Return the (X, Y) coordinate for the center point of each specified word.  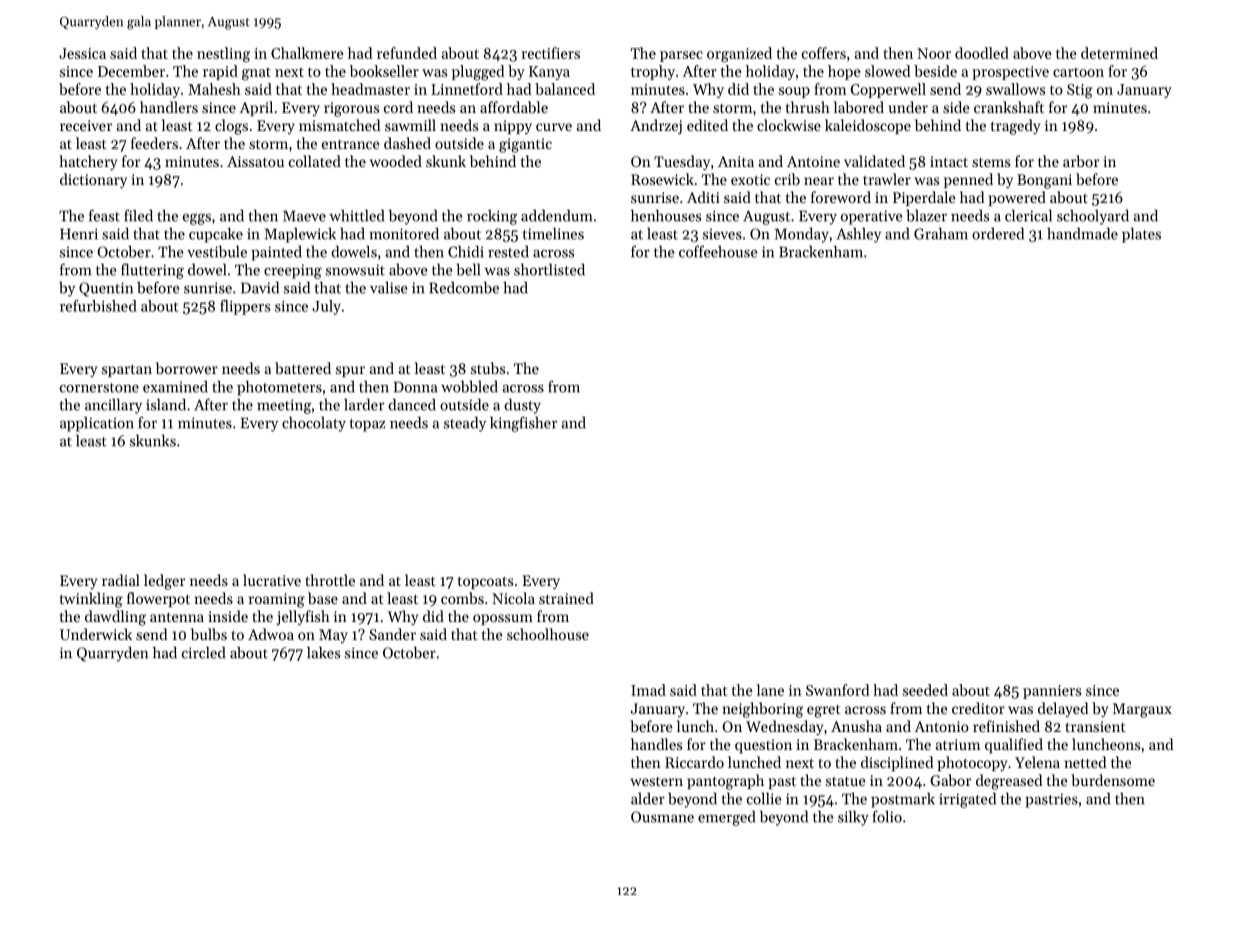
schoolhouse (548, 634)
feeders (154, 143)
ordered (998, 233)
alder (648, 798)
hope (844, 72)
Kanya (549, 73)
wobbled (469, 386)
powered (1017, 198)
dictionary (93, 181)
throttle (330, 580)
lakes (323, 652)
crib (787, 179)
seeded (925, 690)
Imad (648, 690)
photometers (279, 388)
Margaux (1142, 710)
